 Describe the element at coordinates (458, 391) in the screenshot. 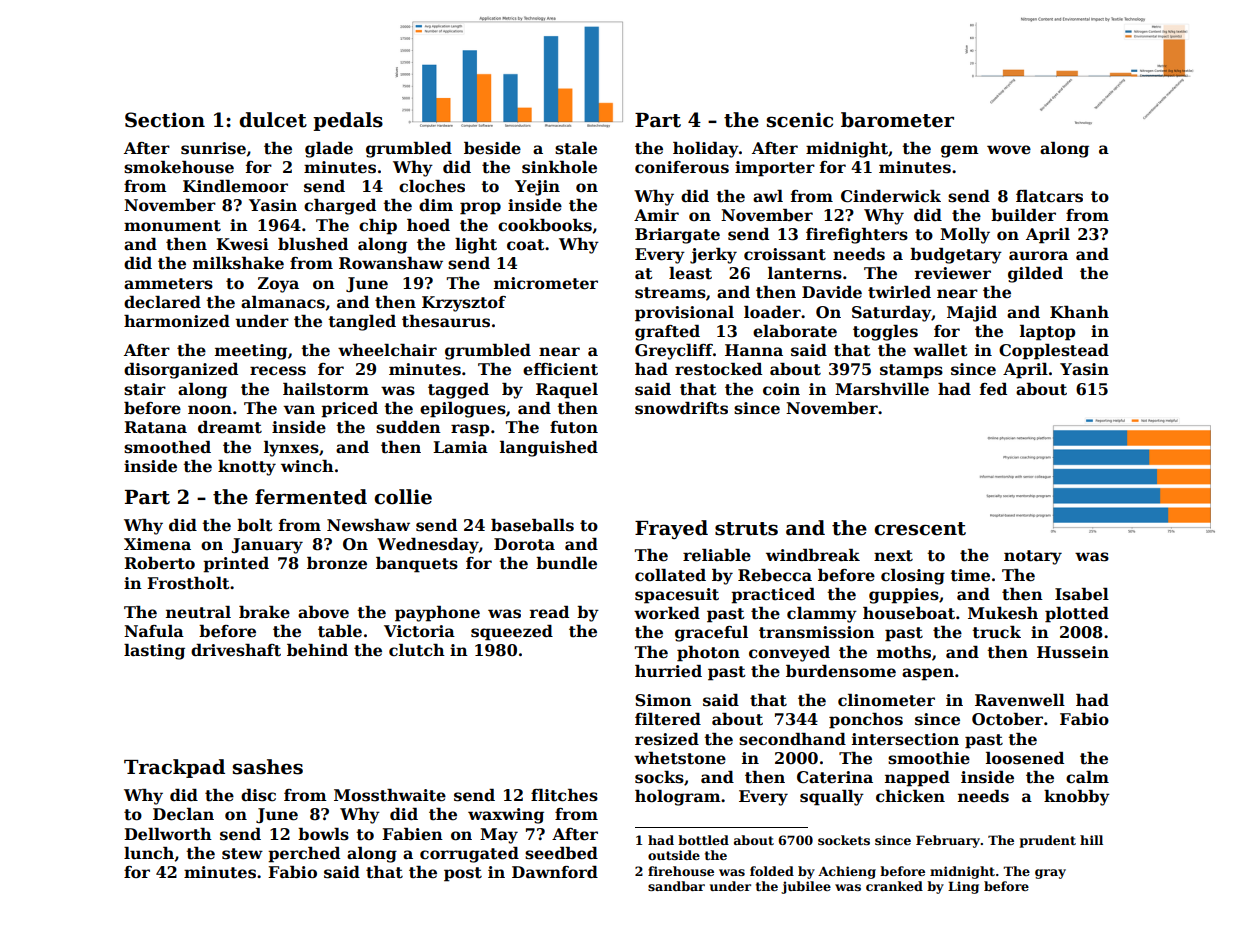

I see `tagged` at that location.
